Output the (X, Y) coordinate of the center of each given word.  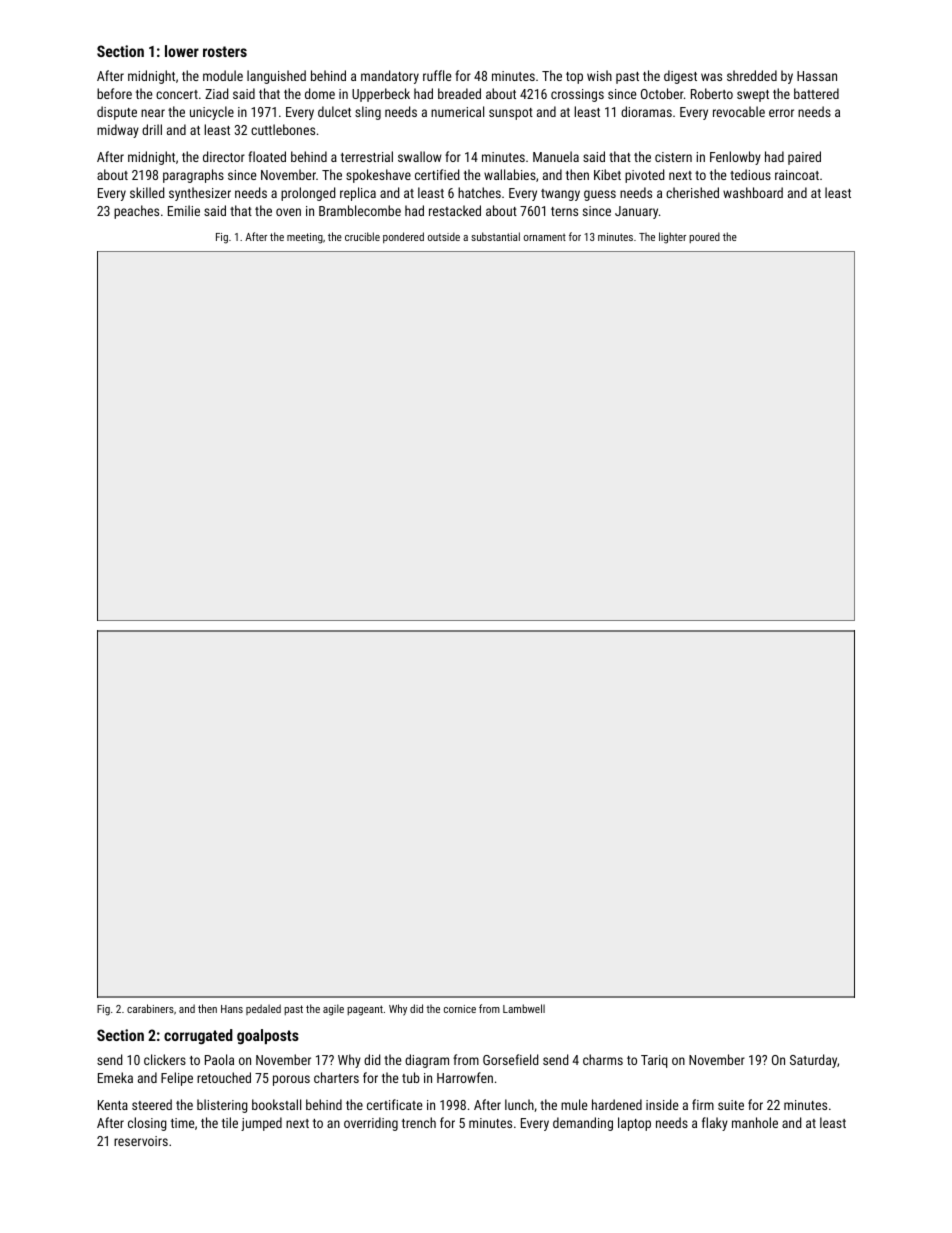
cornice (460, 1009)
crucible (362, 236)
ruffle (437, 75)
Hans (232, 1009)
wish (599, 75)
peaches (136, 212)
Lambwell (524, 1008)
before (114, 93)
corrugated (198, 1037)
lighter (672, 238)
